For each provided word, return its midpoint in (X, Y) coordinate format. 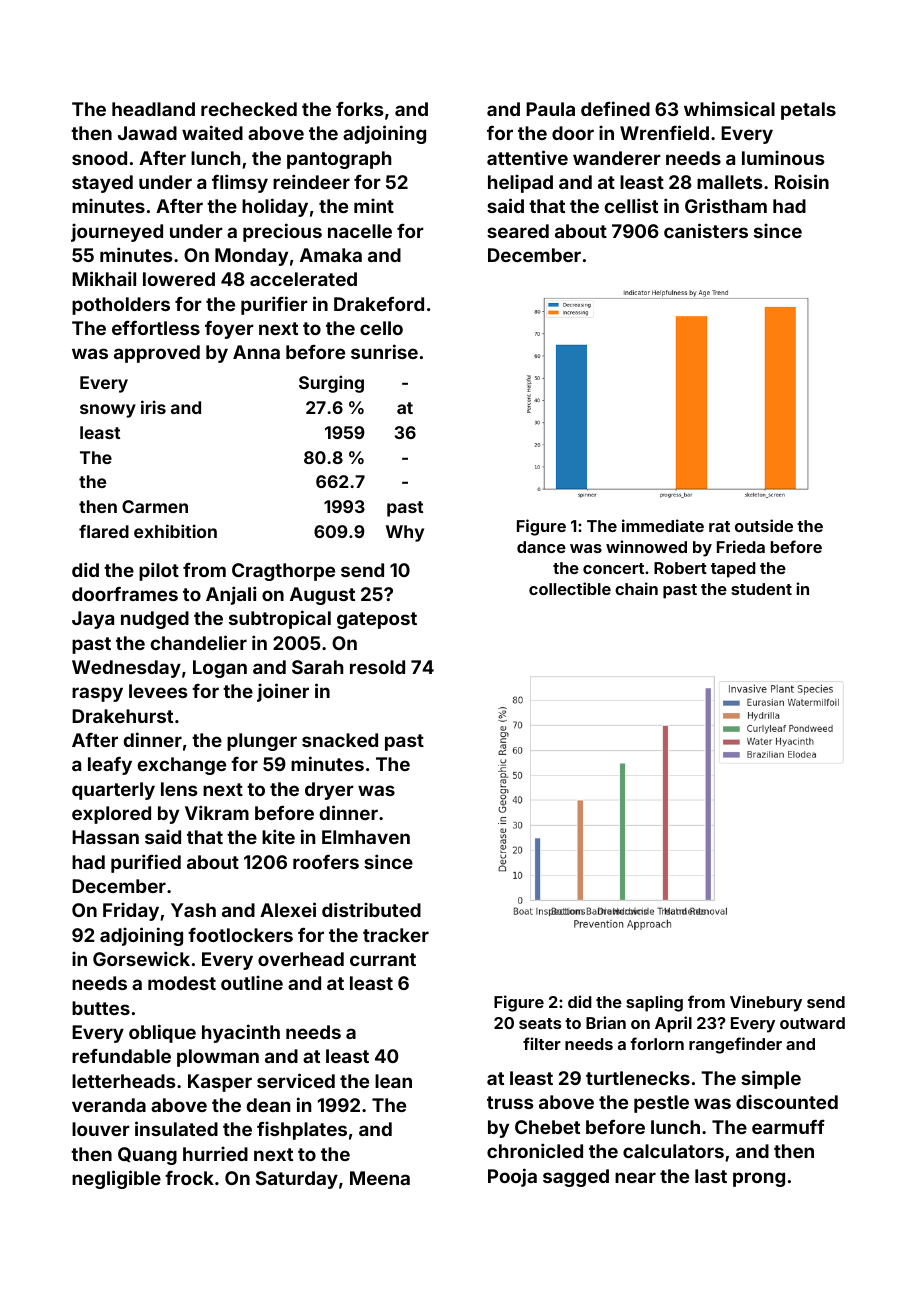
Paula (550, 109)
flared (104, 531)
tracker (396, 935)
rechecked (249, 109)
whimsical (729, 108)
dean (268, 1105)
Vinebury (766, 1003)
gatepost (377, 620)
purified (146, 863)
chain (636, 588)
